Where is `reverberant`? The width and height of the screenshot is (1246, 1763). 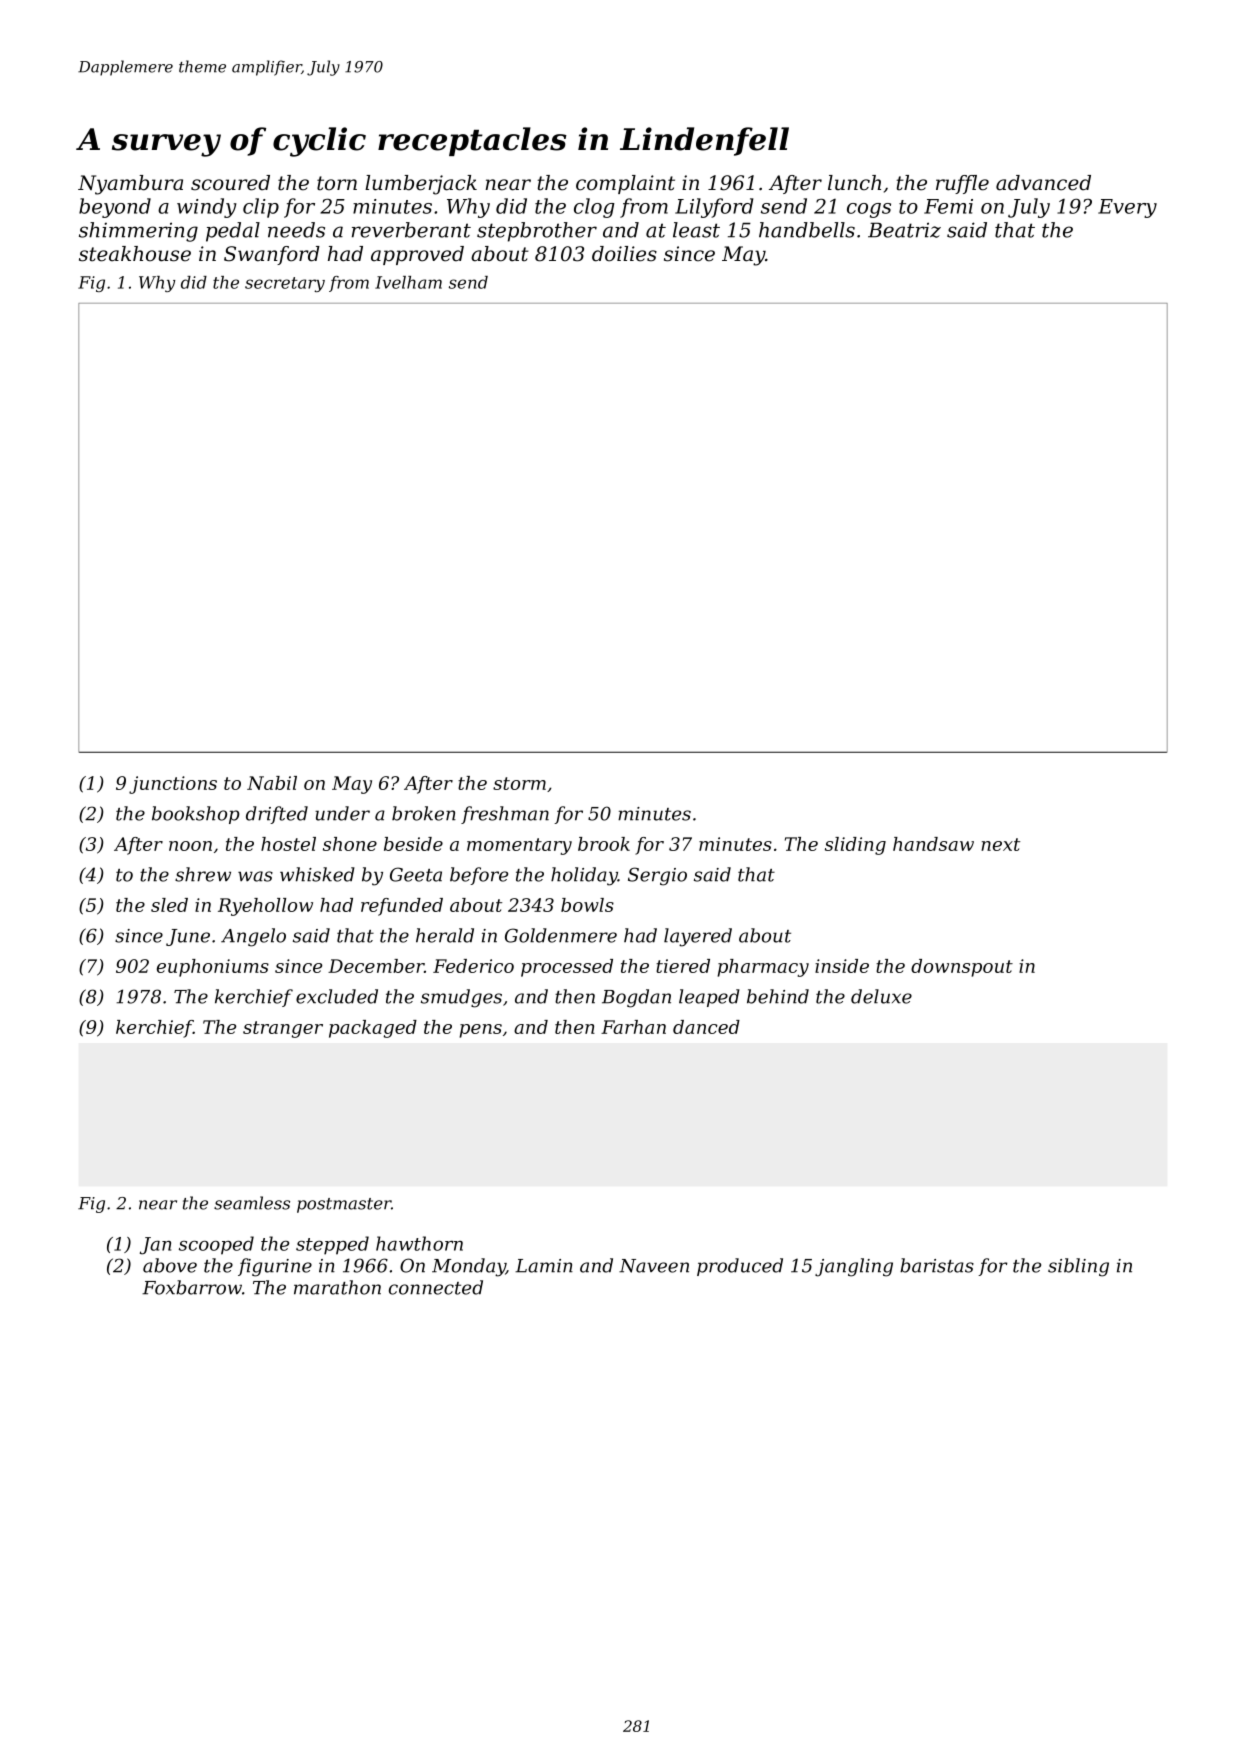 reverberant is located at coordinates (411, 230).
